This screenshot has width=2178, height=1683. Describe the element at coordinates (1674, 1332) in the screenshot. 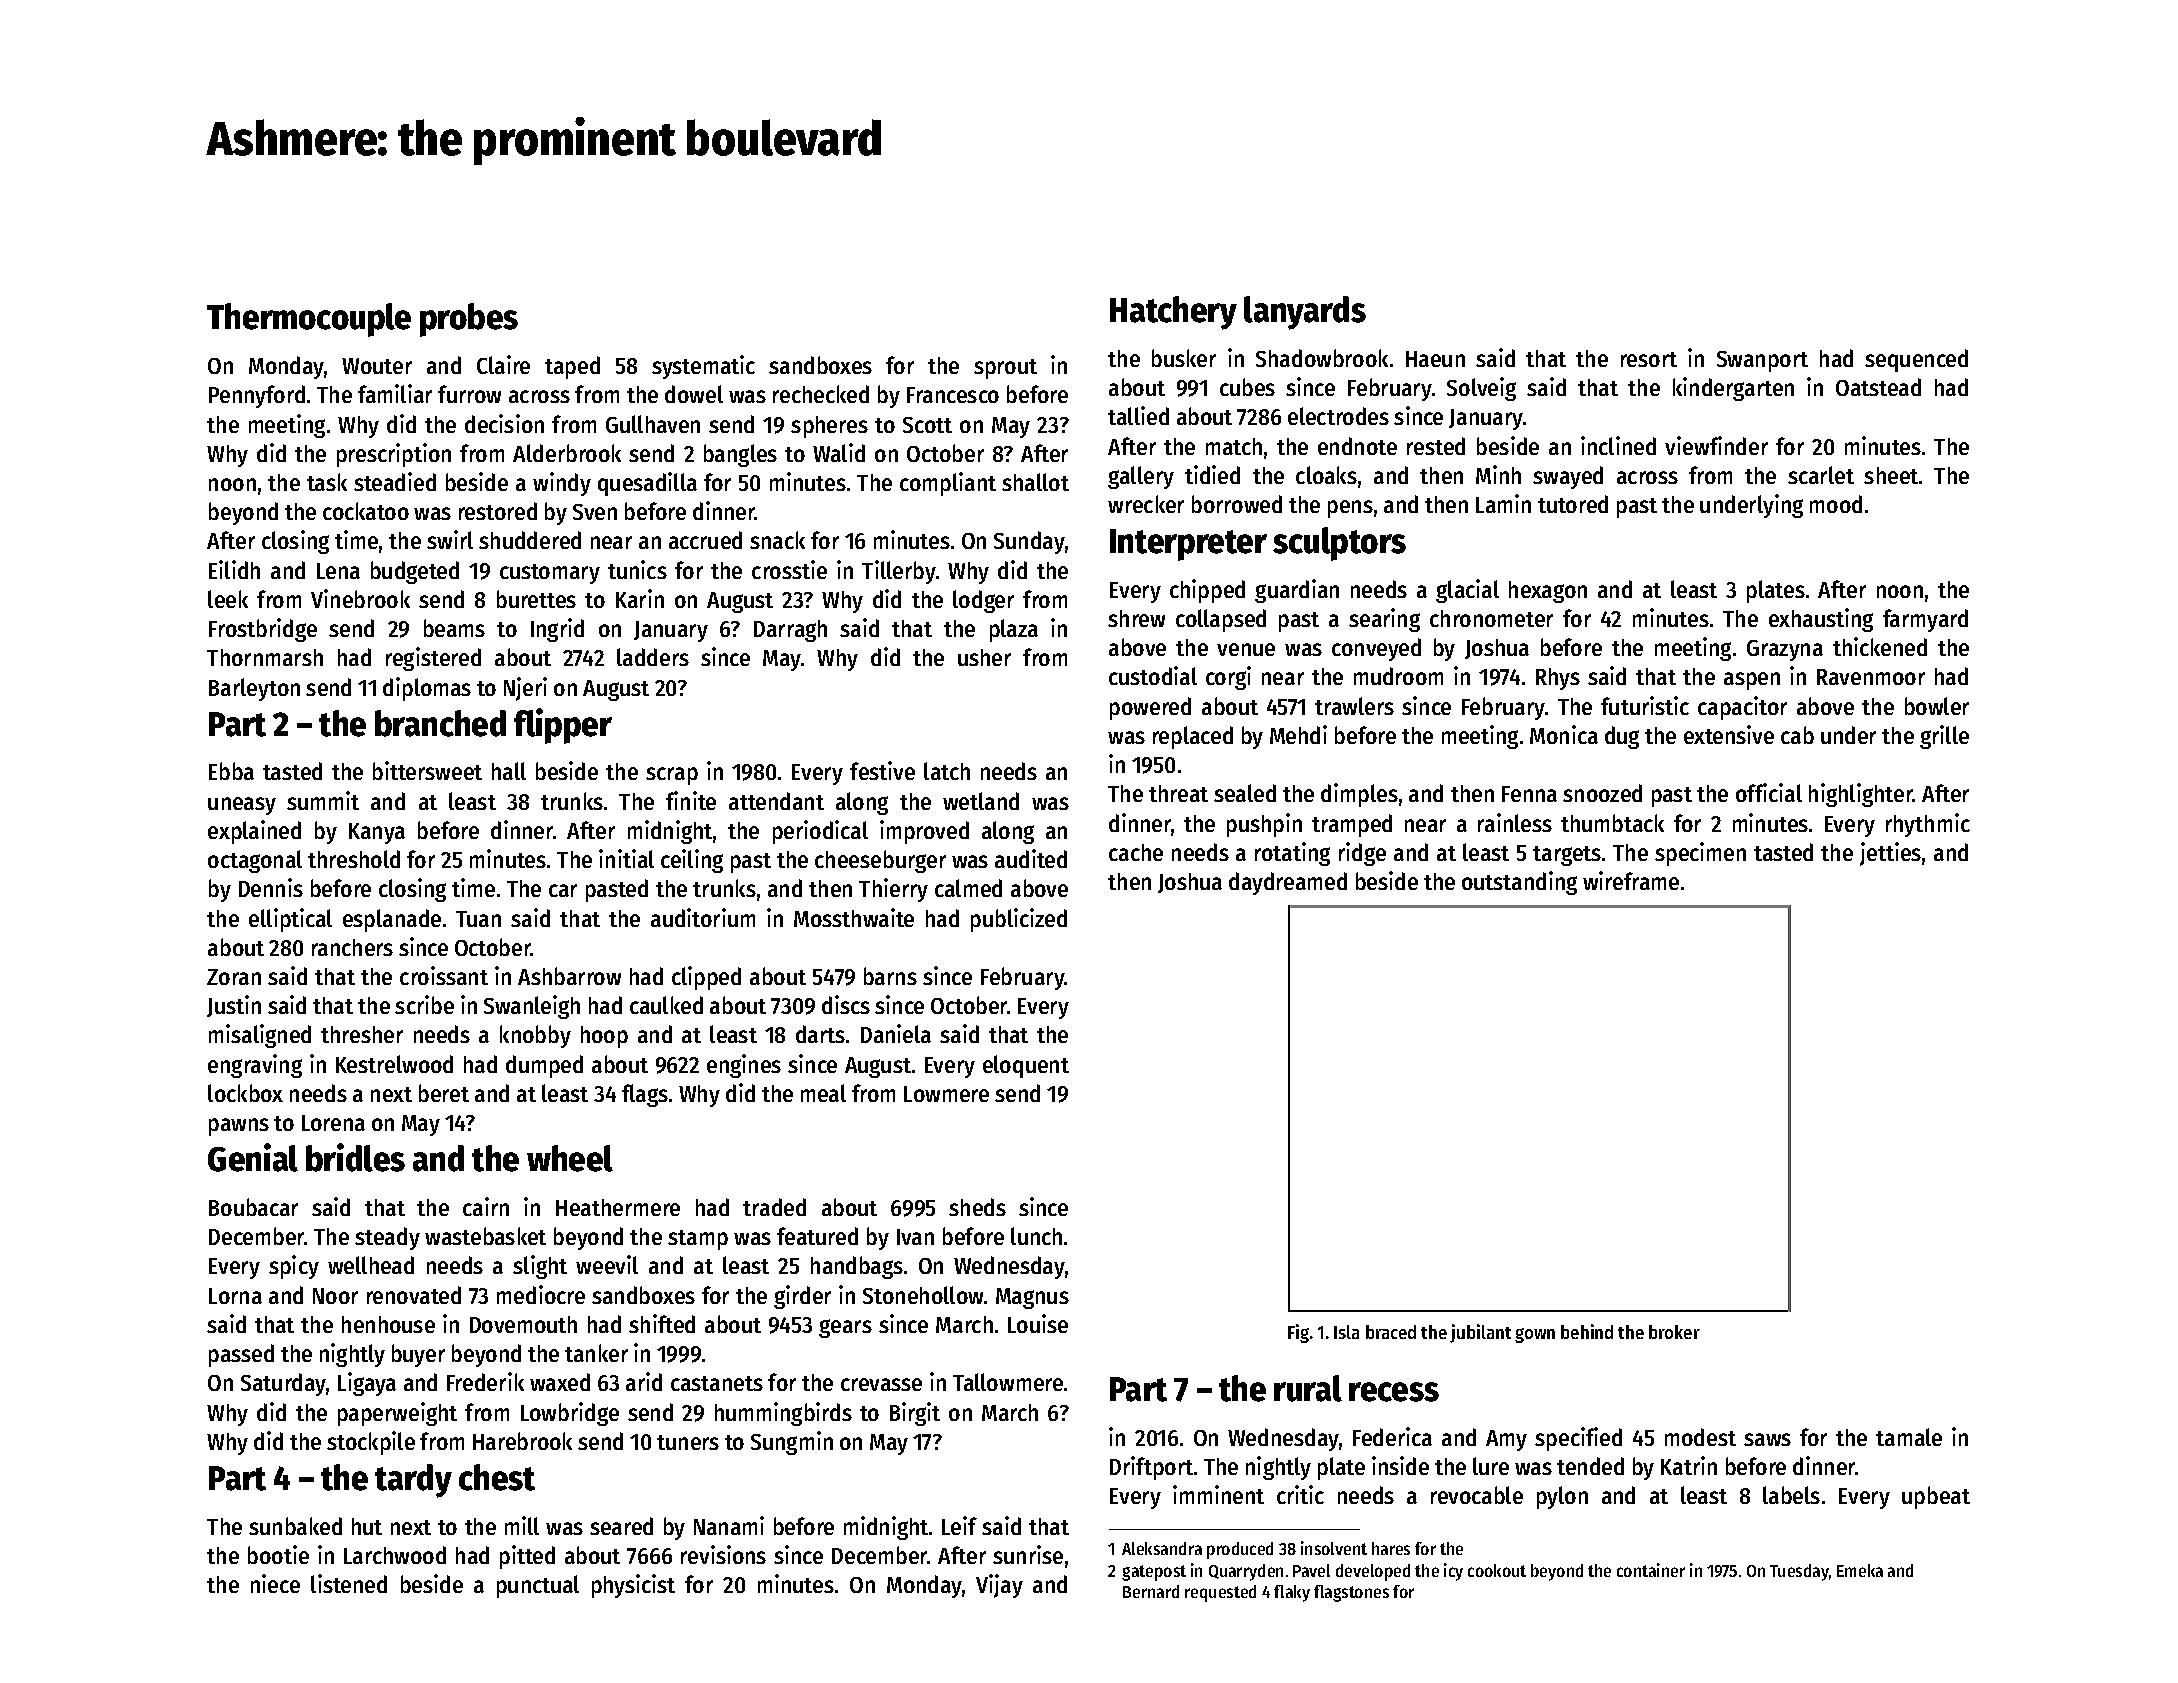

I see `broker` at that location.
